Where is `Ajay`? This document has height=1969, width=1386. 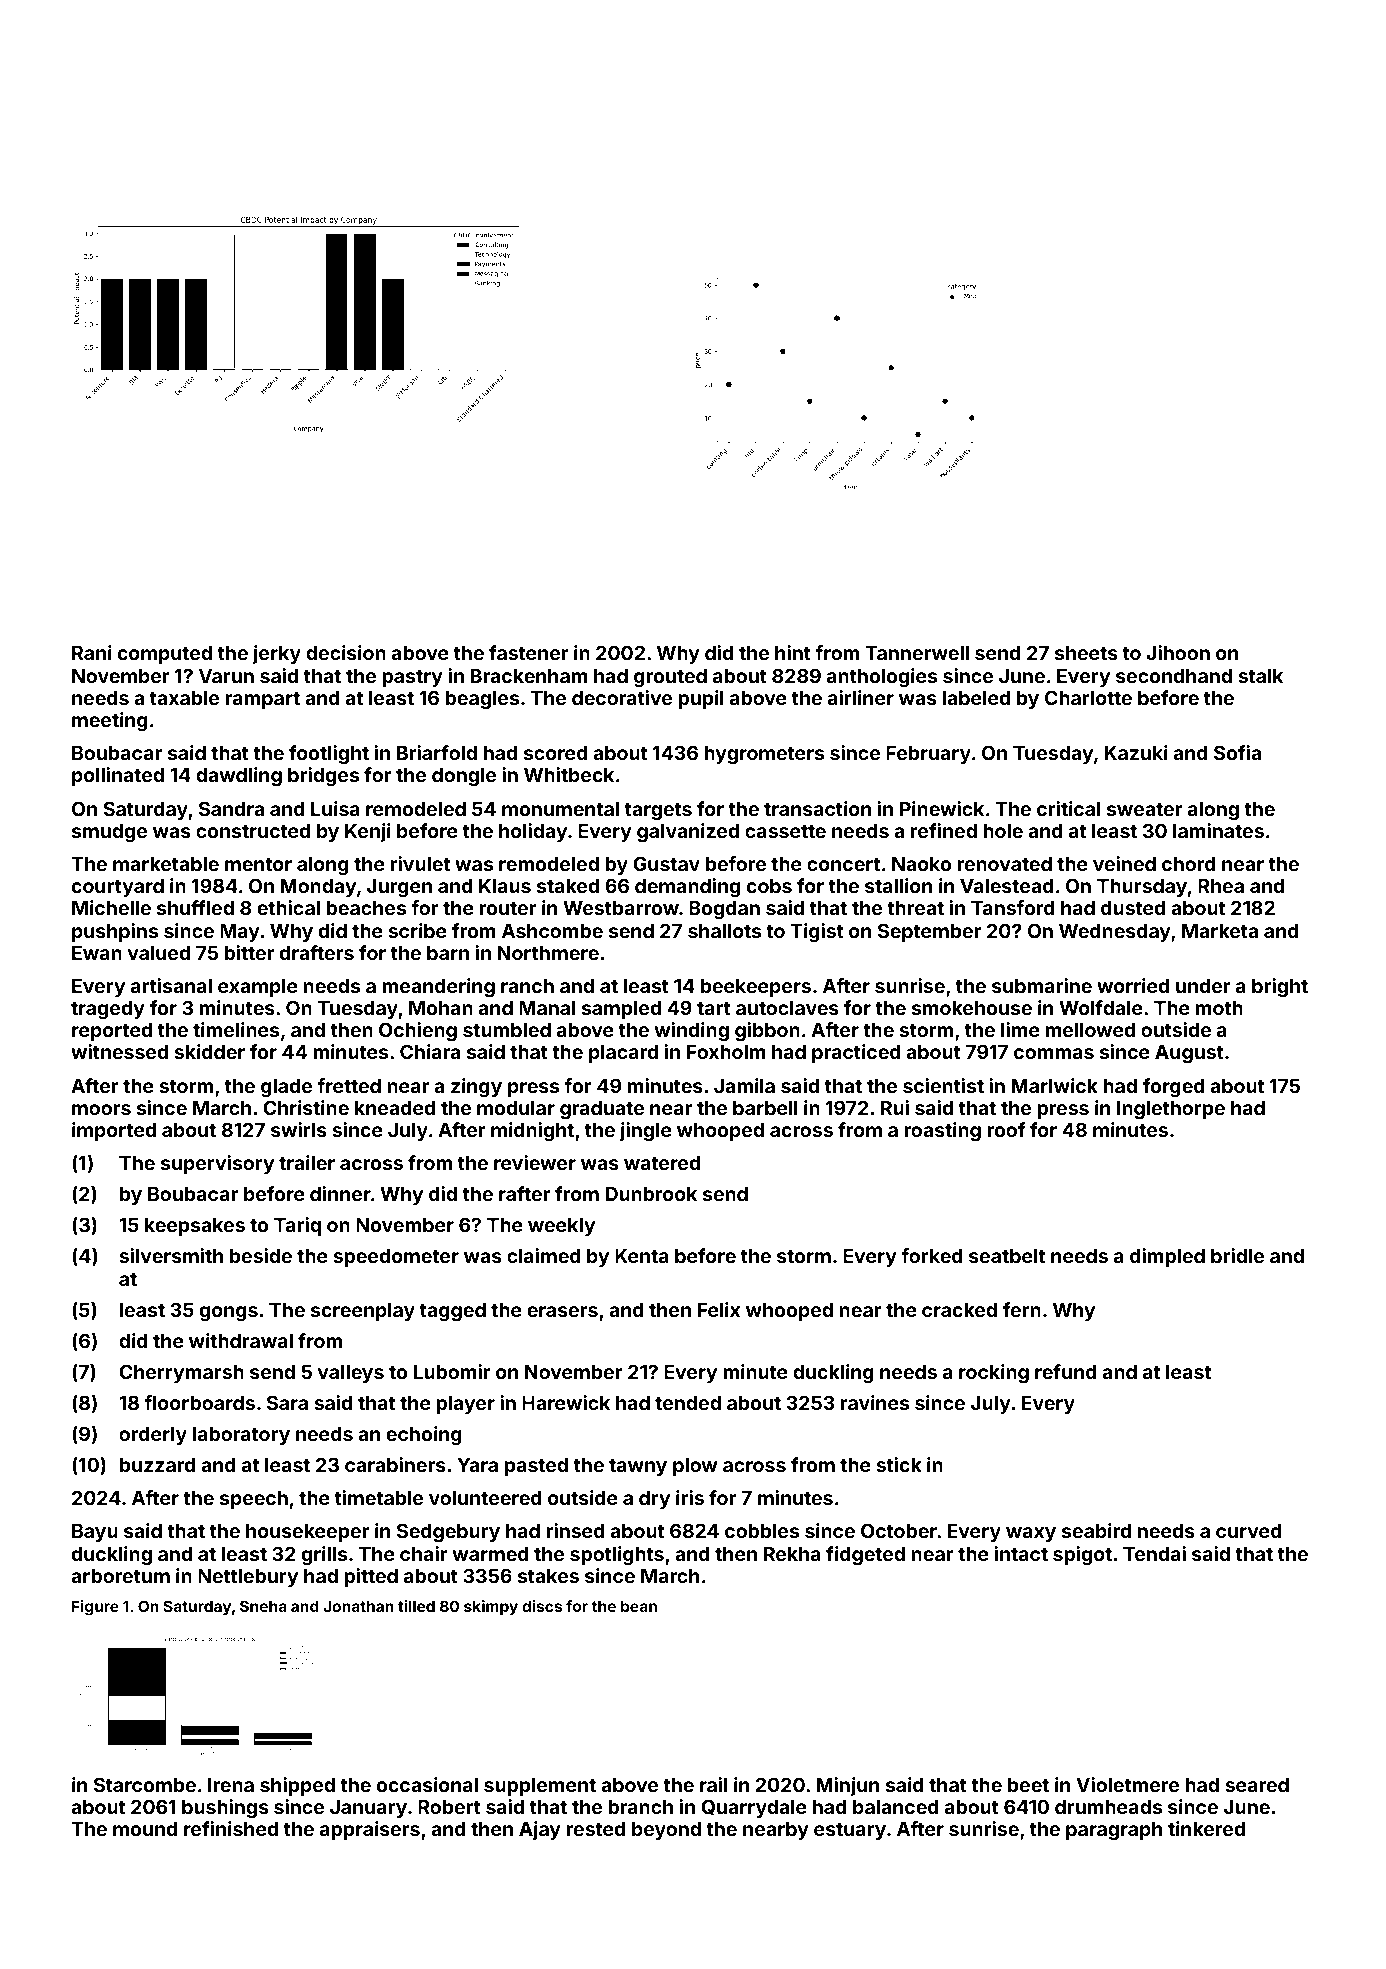
Ajay is located at coordinates (540, 1830).
